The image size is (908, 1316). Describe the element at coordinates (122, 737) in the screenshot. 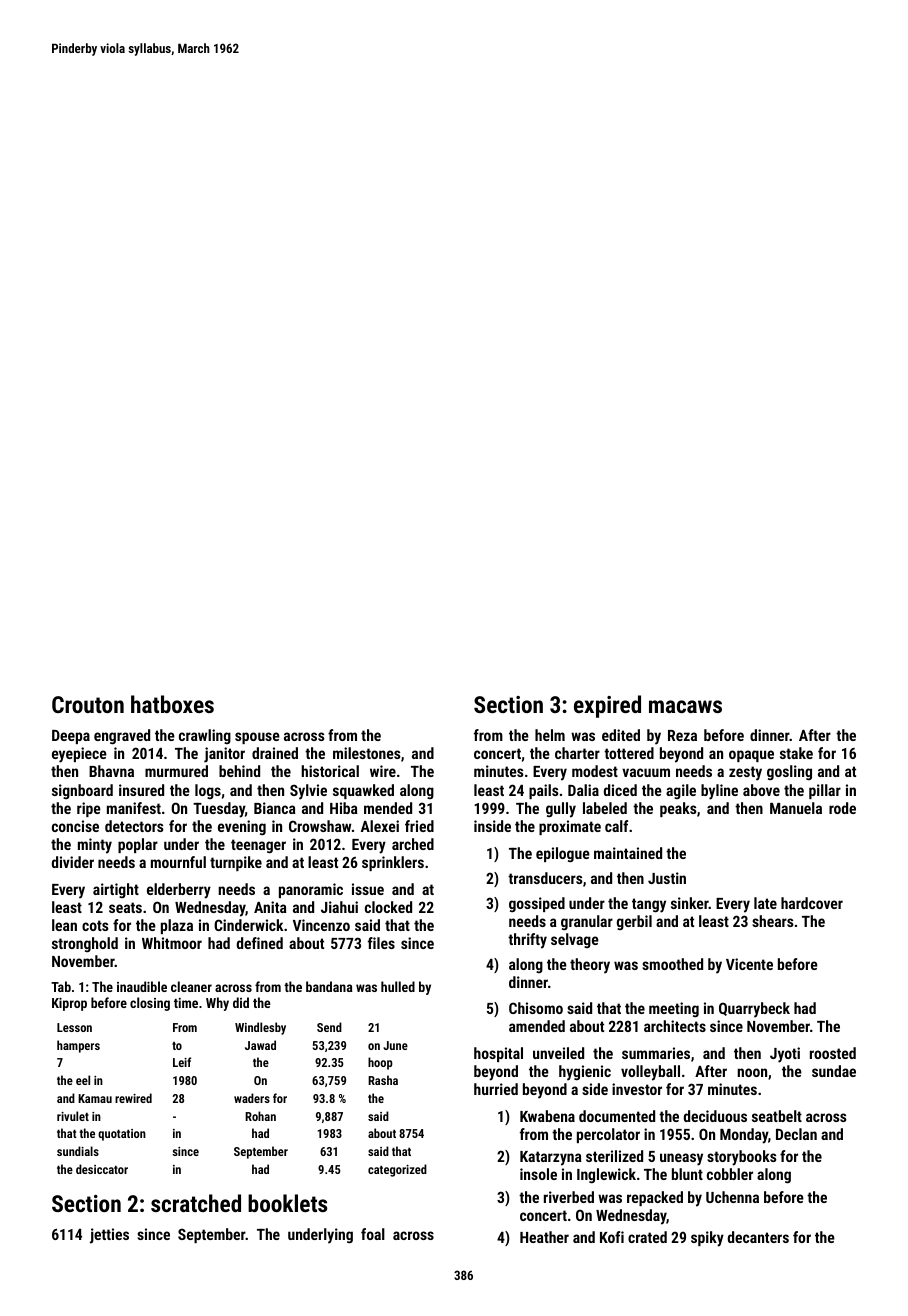

I see `engraved` at that location.
